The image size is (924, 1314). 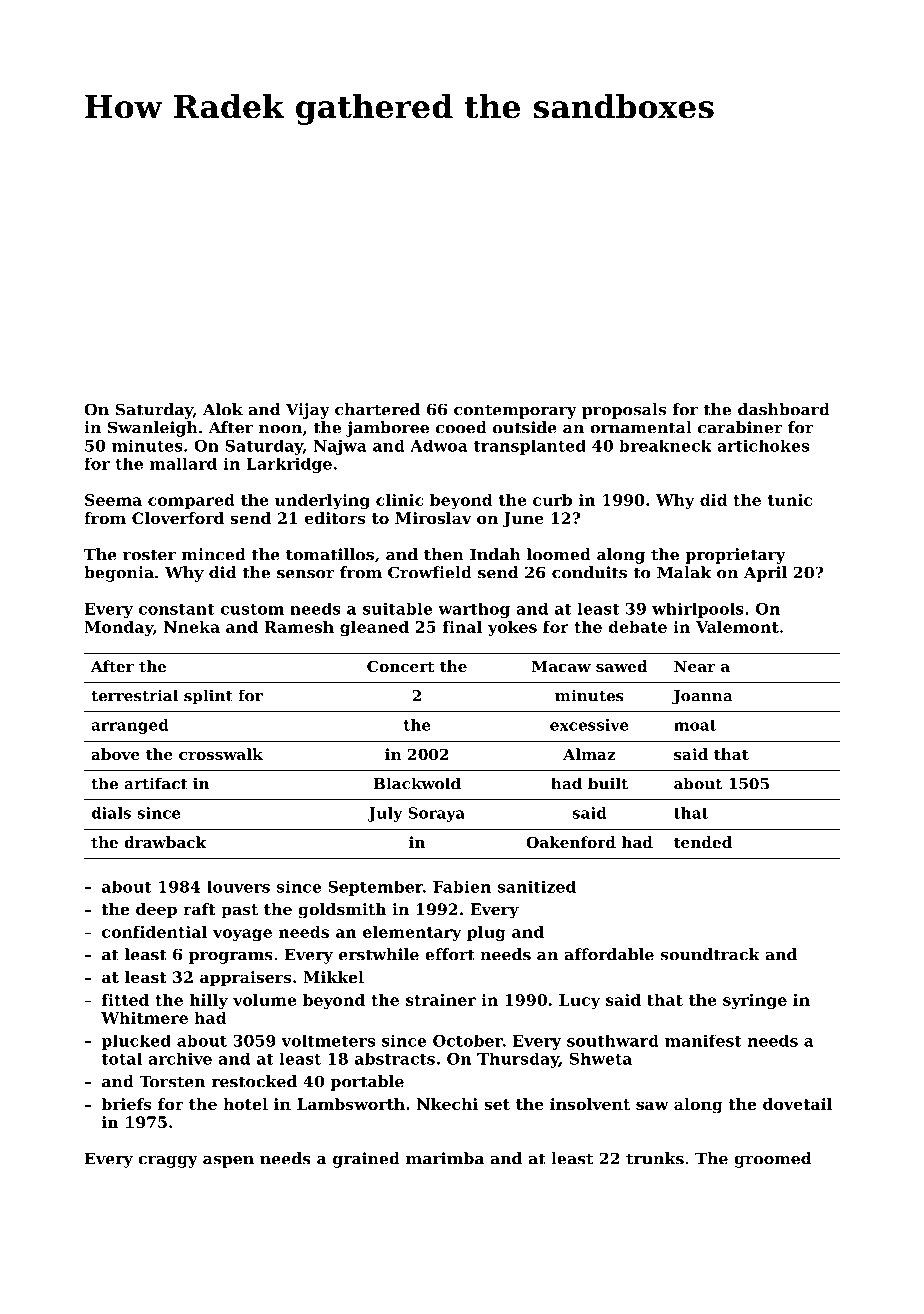 What do you see at coordinates (385, 814) in the document?
I see `July` at bounding box center [385, 814].
